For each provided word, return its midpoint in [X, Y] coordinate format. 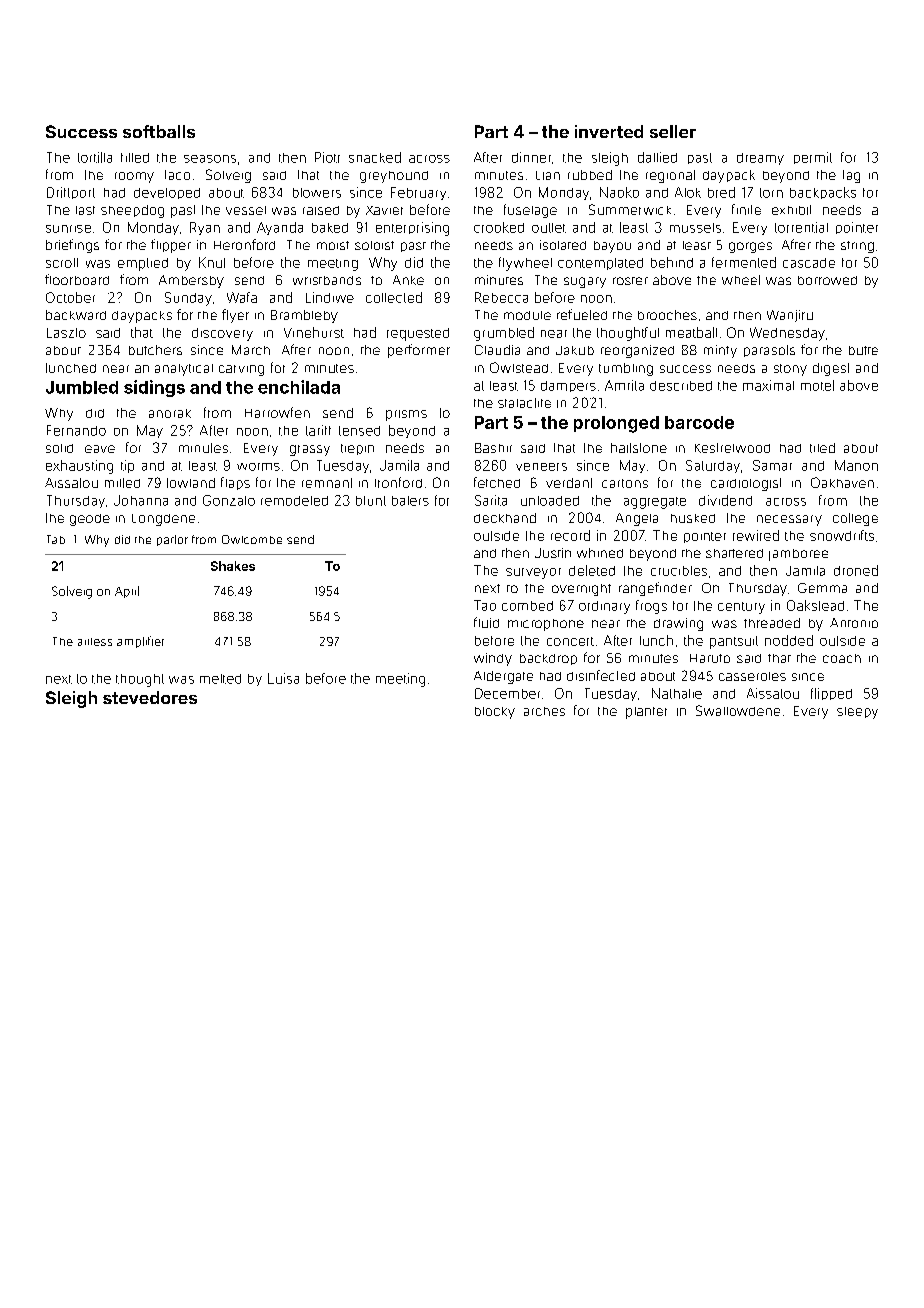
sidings [154, 388]
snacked [375, 157]
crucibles [679, 571]
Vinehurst [314, 332]
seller [673, 131]
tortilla [95, 157]
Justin [553, 553]
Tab [56, 539]
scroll [62, 263]
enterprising [412, 229]
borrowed [827, 280]
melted [220, 679]
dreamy [760, 159]
